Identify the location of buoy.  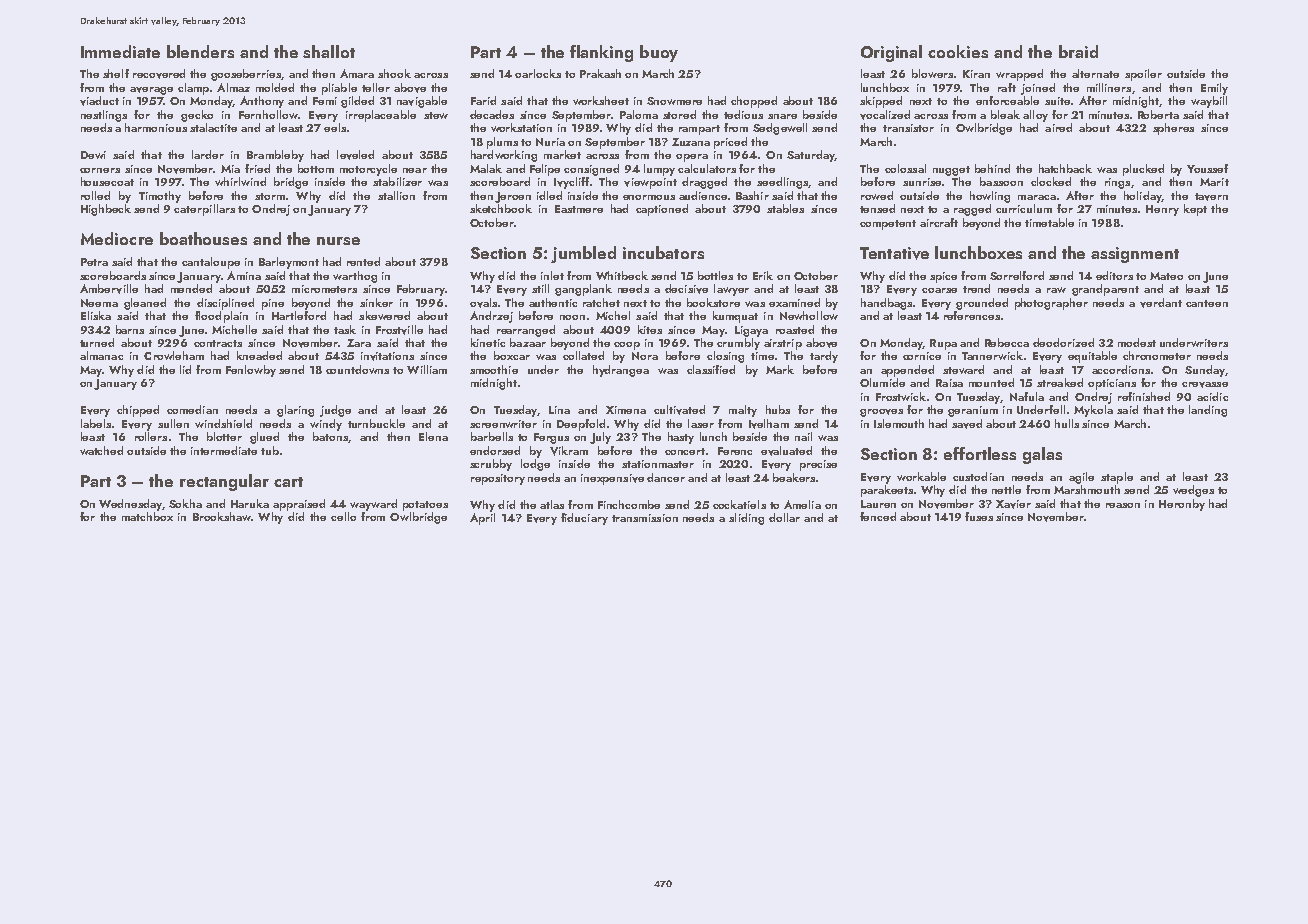
(659, 53).
